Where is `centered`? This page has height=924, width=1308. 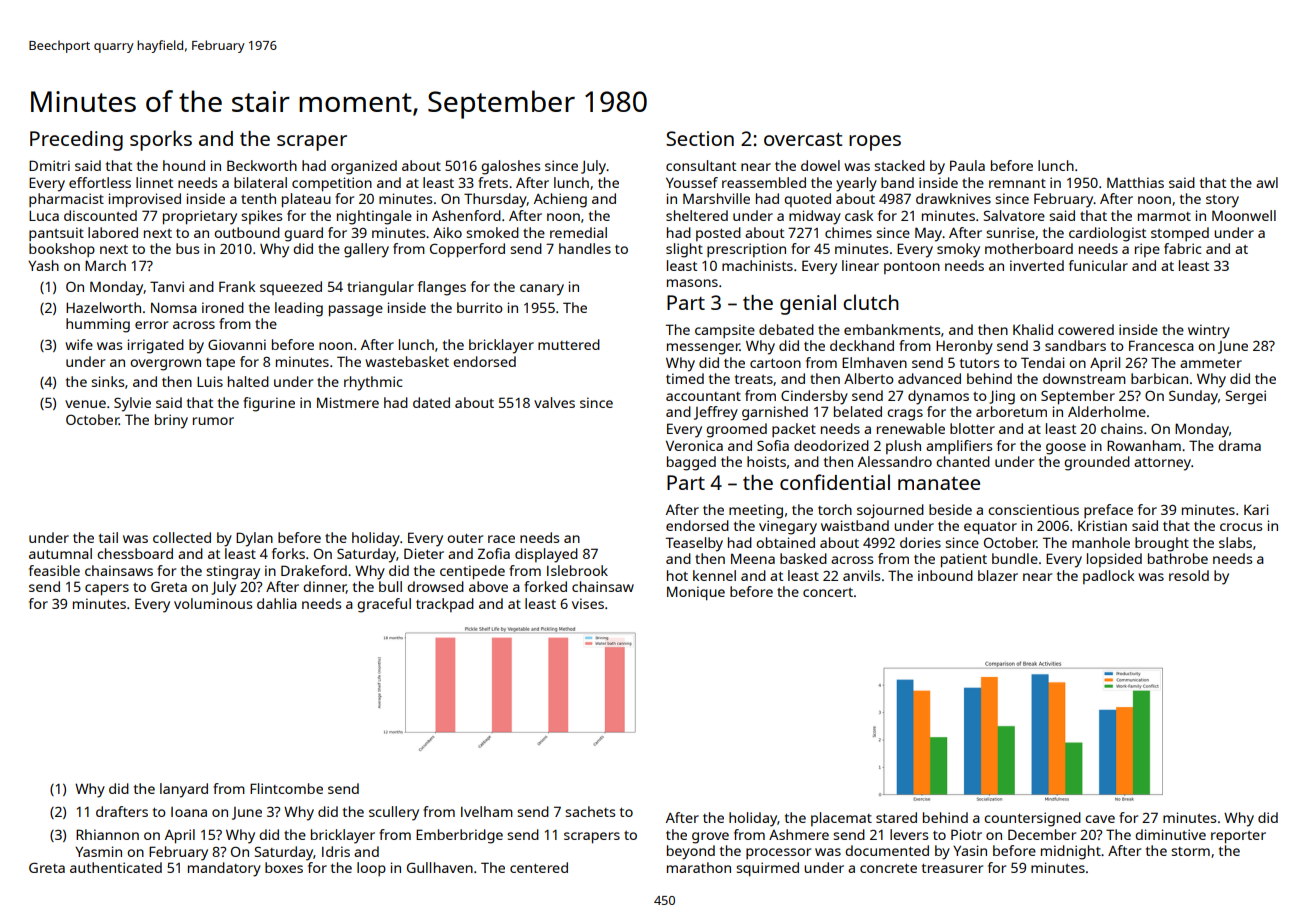 centered is located at coordinates (539, 867).
